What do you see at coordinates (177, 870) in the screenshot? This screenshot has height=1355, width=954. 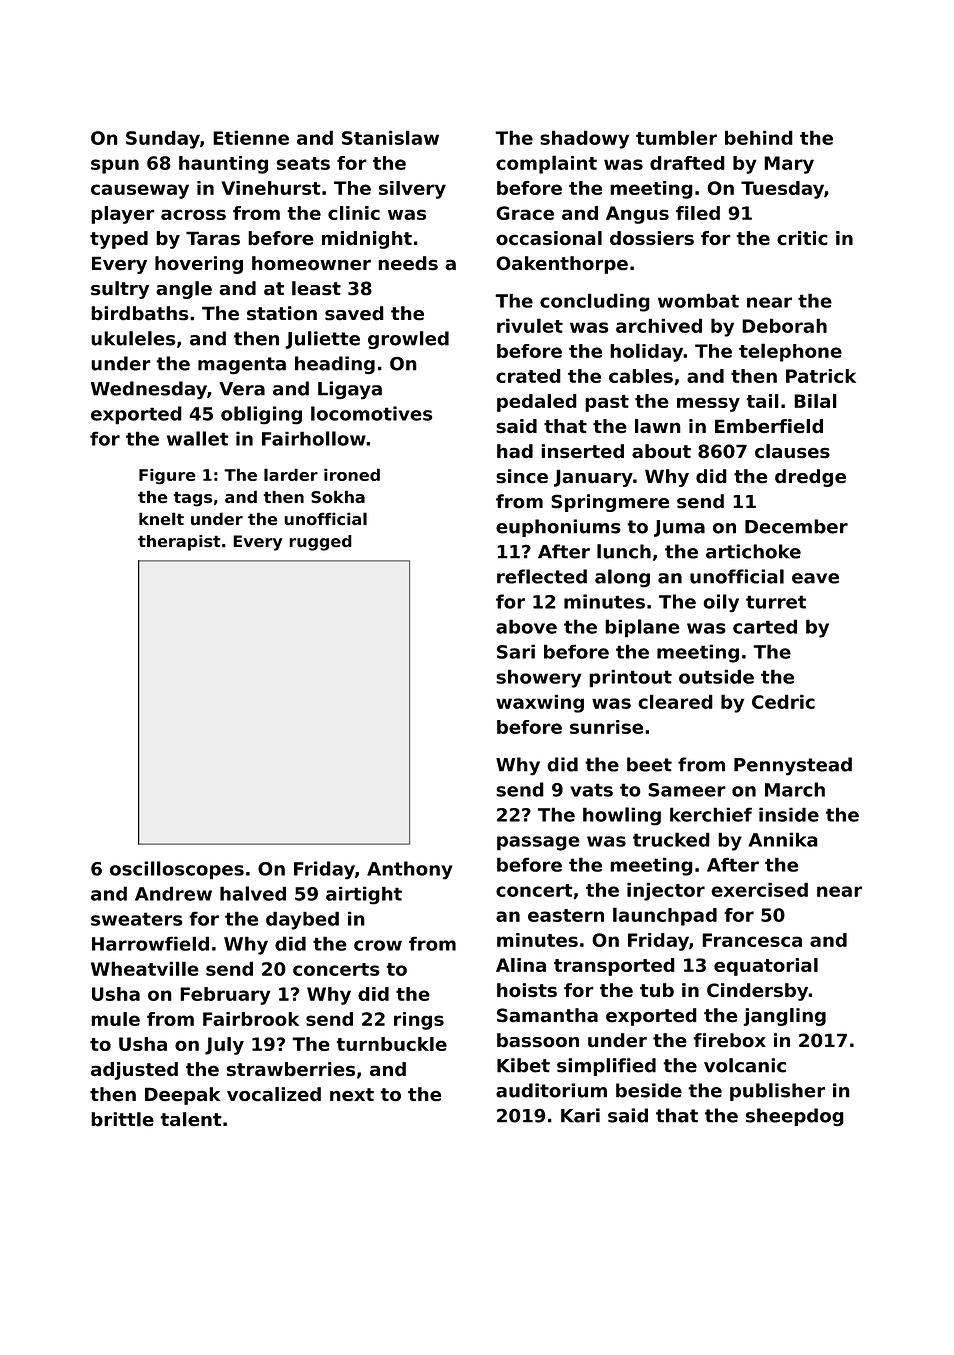 I see `oscilloscopes` at bounding box center [177, 870].
